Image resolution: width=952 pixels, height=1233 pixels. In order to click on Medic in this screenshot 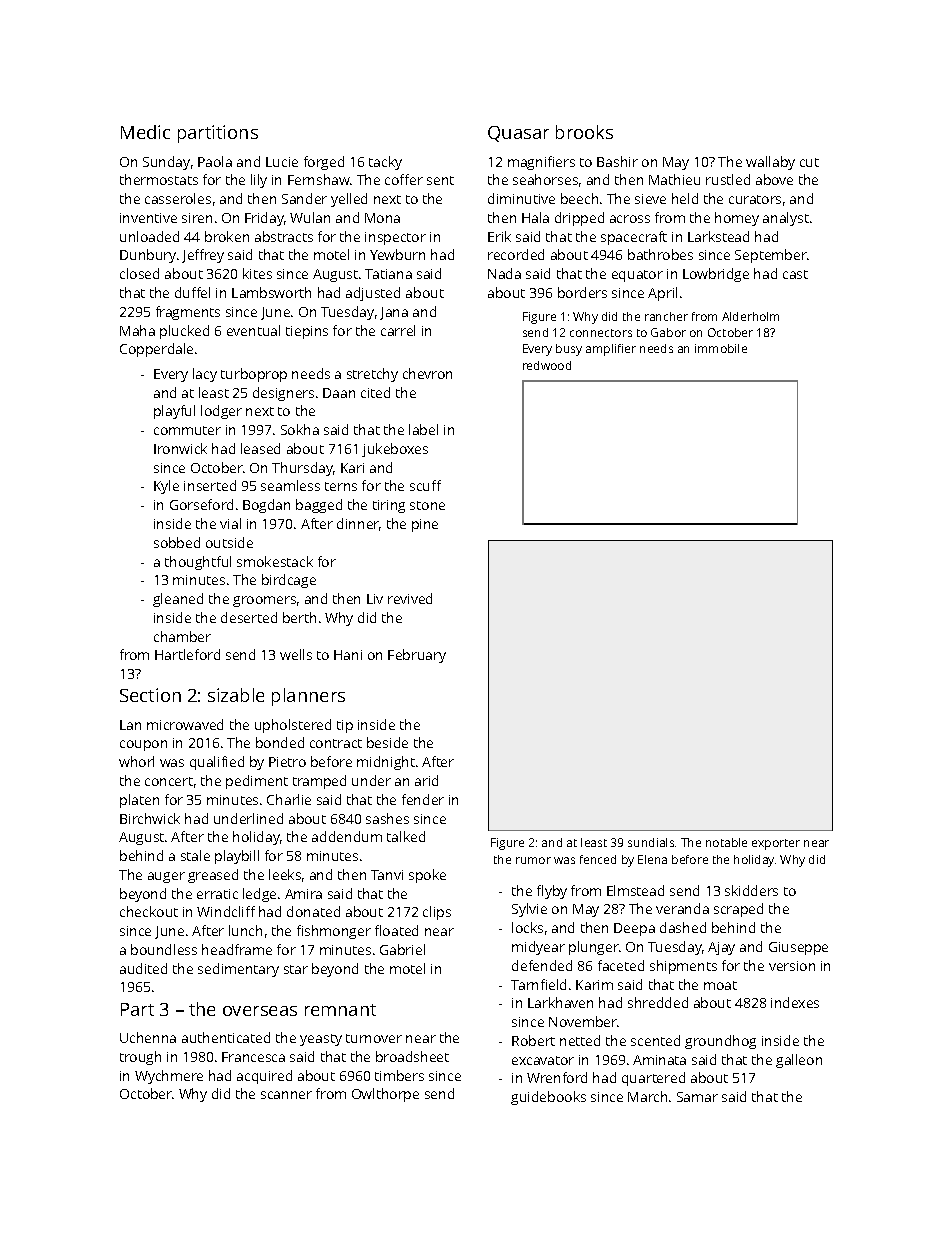, I will do `click(145, 132)`.
